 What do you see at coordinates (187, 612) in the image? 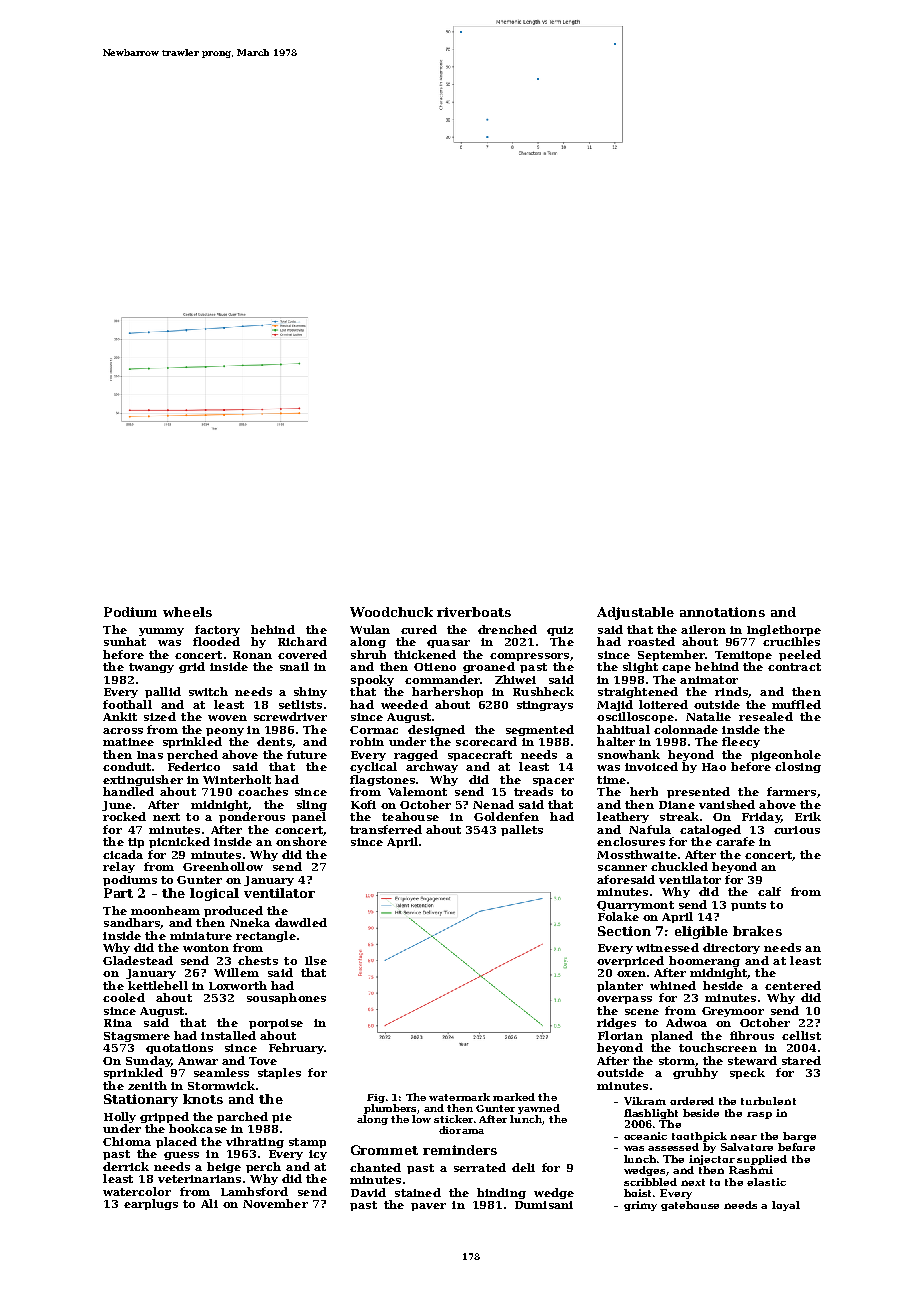
I see `wheels` at bounding box center [187, 612].
